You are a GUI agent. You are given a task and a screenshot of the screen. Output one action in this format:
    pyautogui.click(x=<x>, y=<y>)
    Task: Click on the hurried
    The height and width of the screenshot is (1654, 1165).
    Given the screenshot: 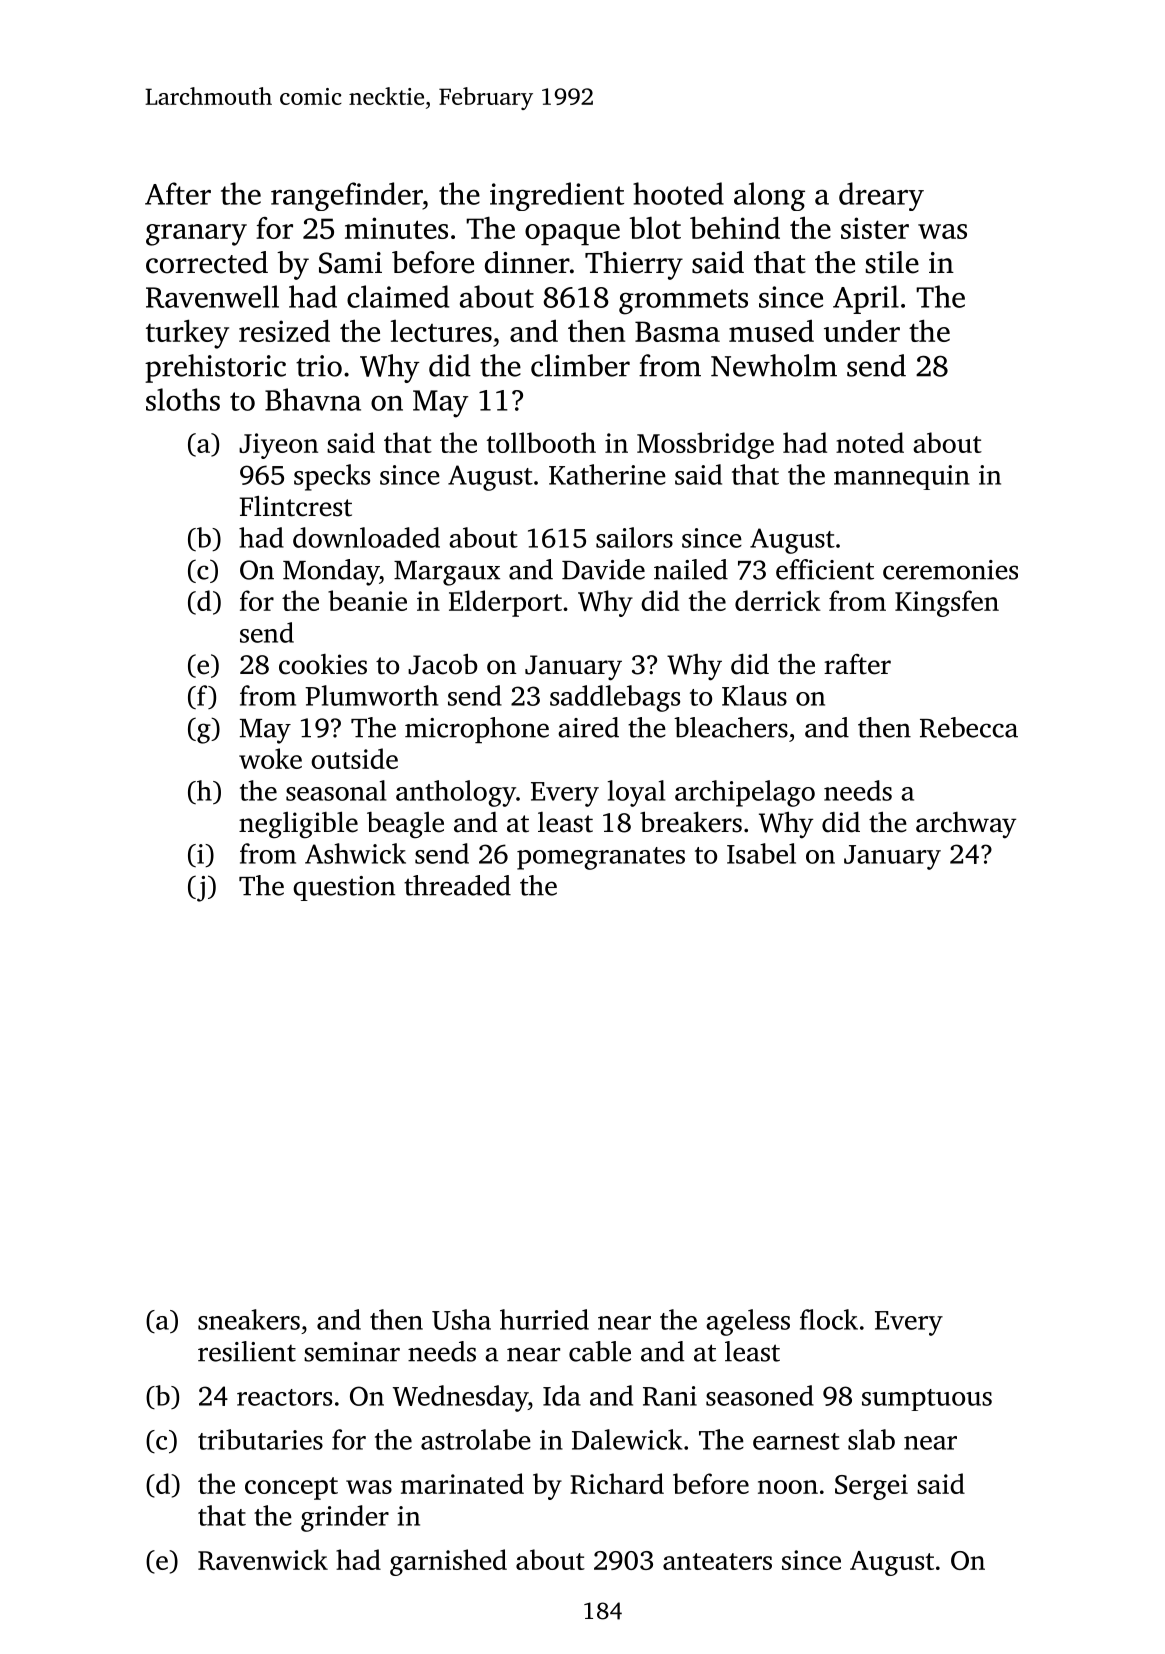 What is the action you would take?
    pyautogui.click(x=544, y=1319)
